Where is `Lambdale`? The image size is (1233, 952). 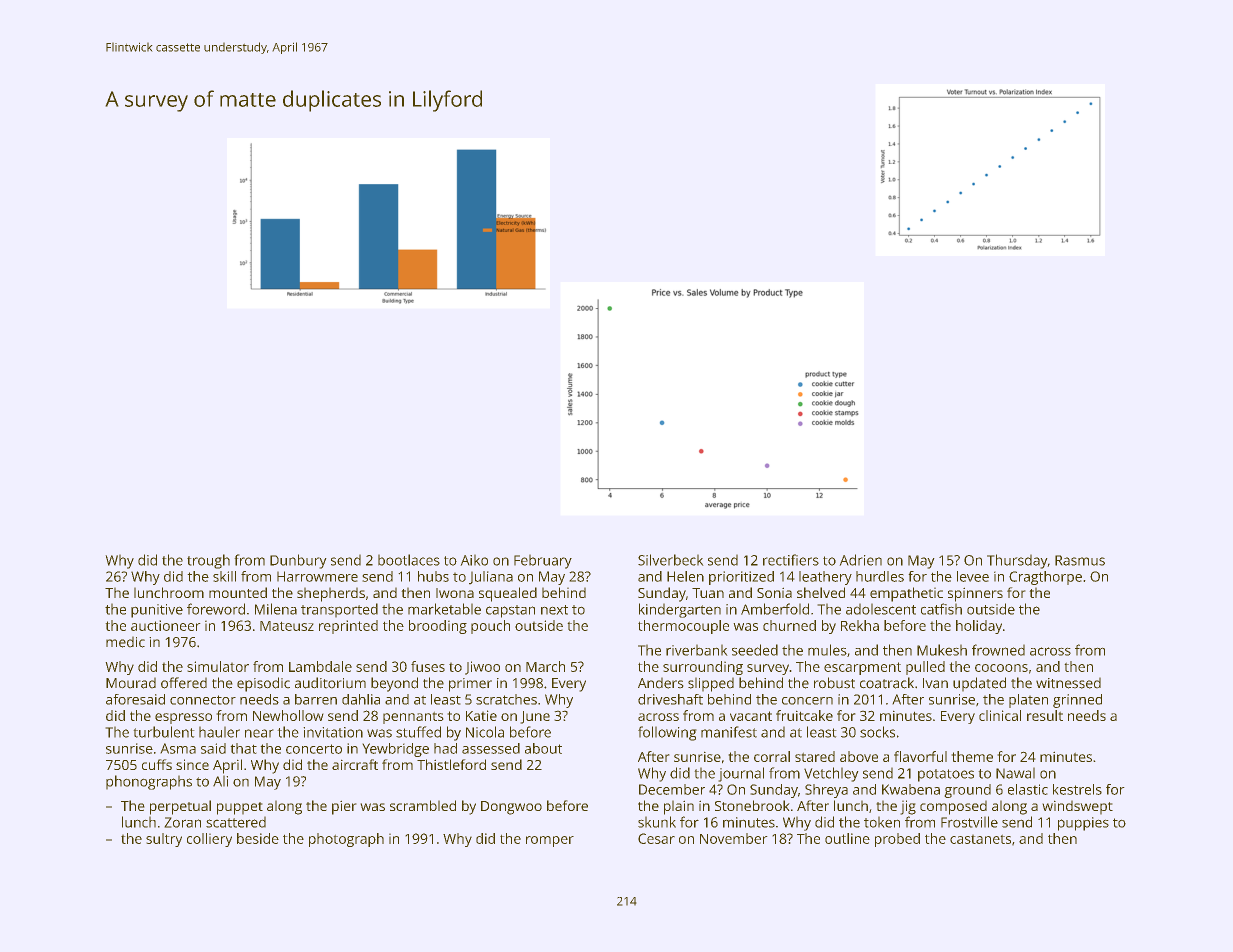
Lambdale is located at coordinates (320, 666).
